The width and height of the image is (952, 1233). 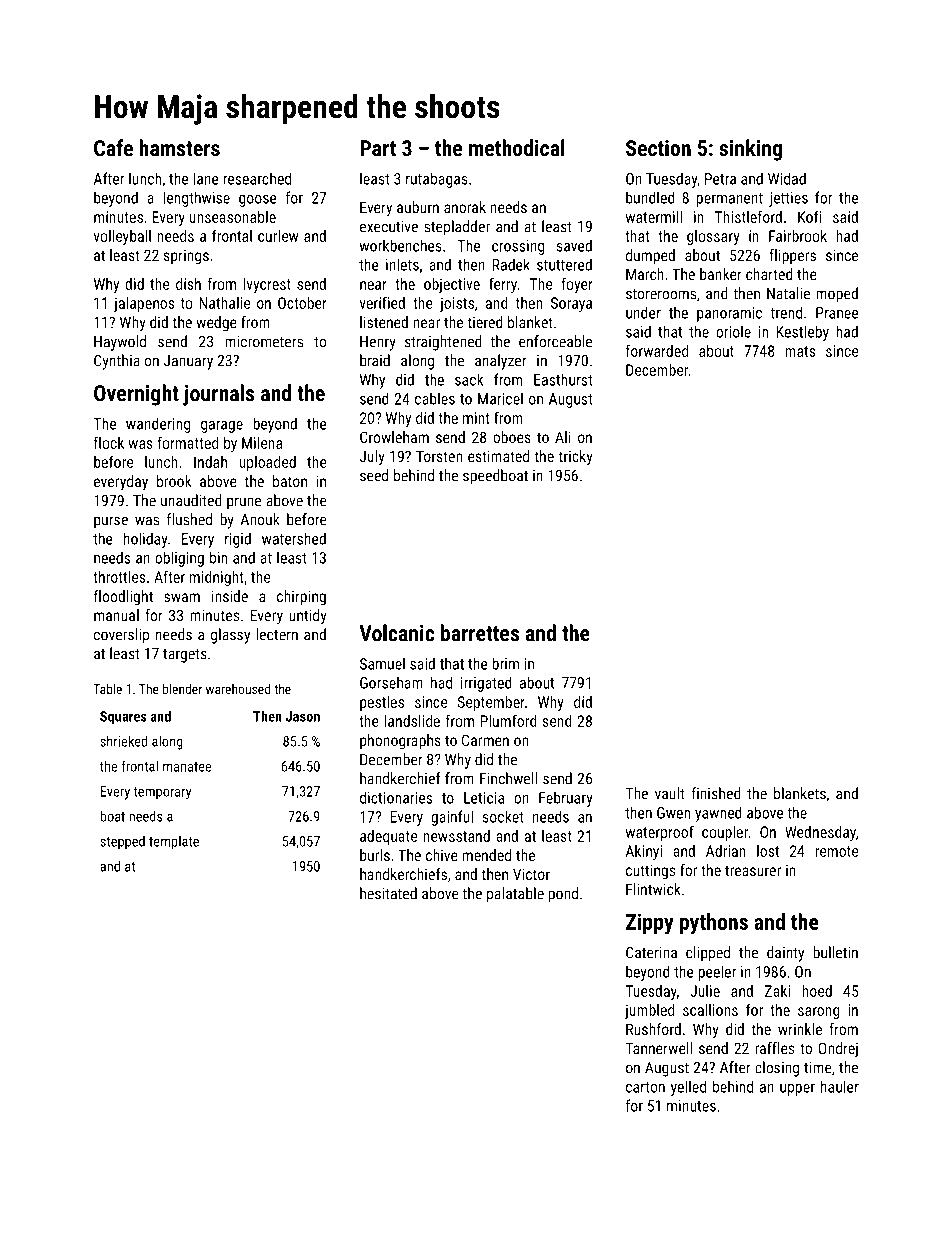 What do you see at coordinates (174, 842) in the image?
I see `template` at bounding box center [174, 842].
